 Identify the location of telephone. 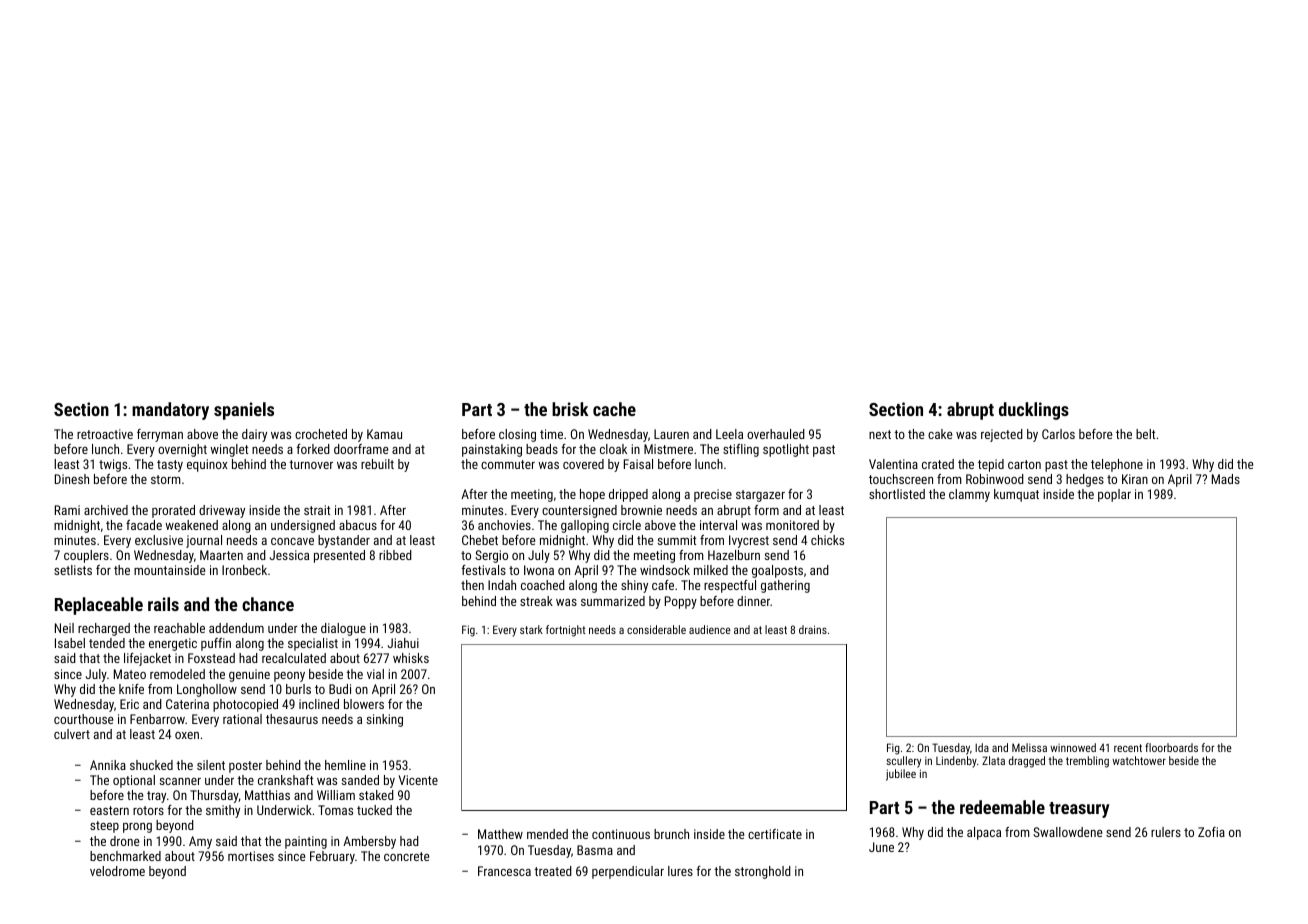
(1117, 465).
